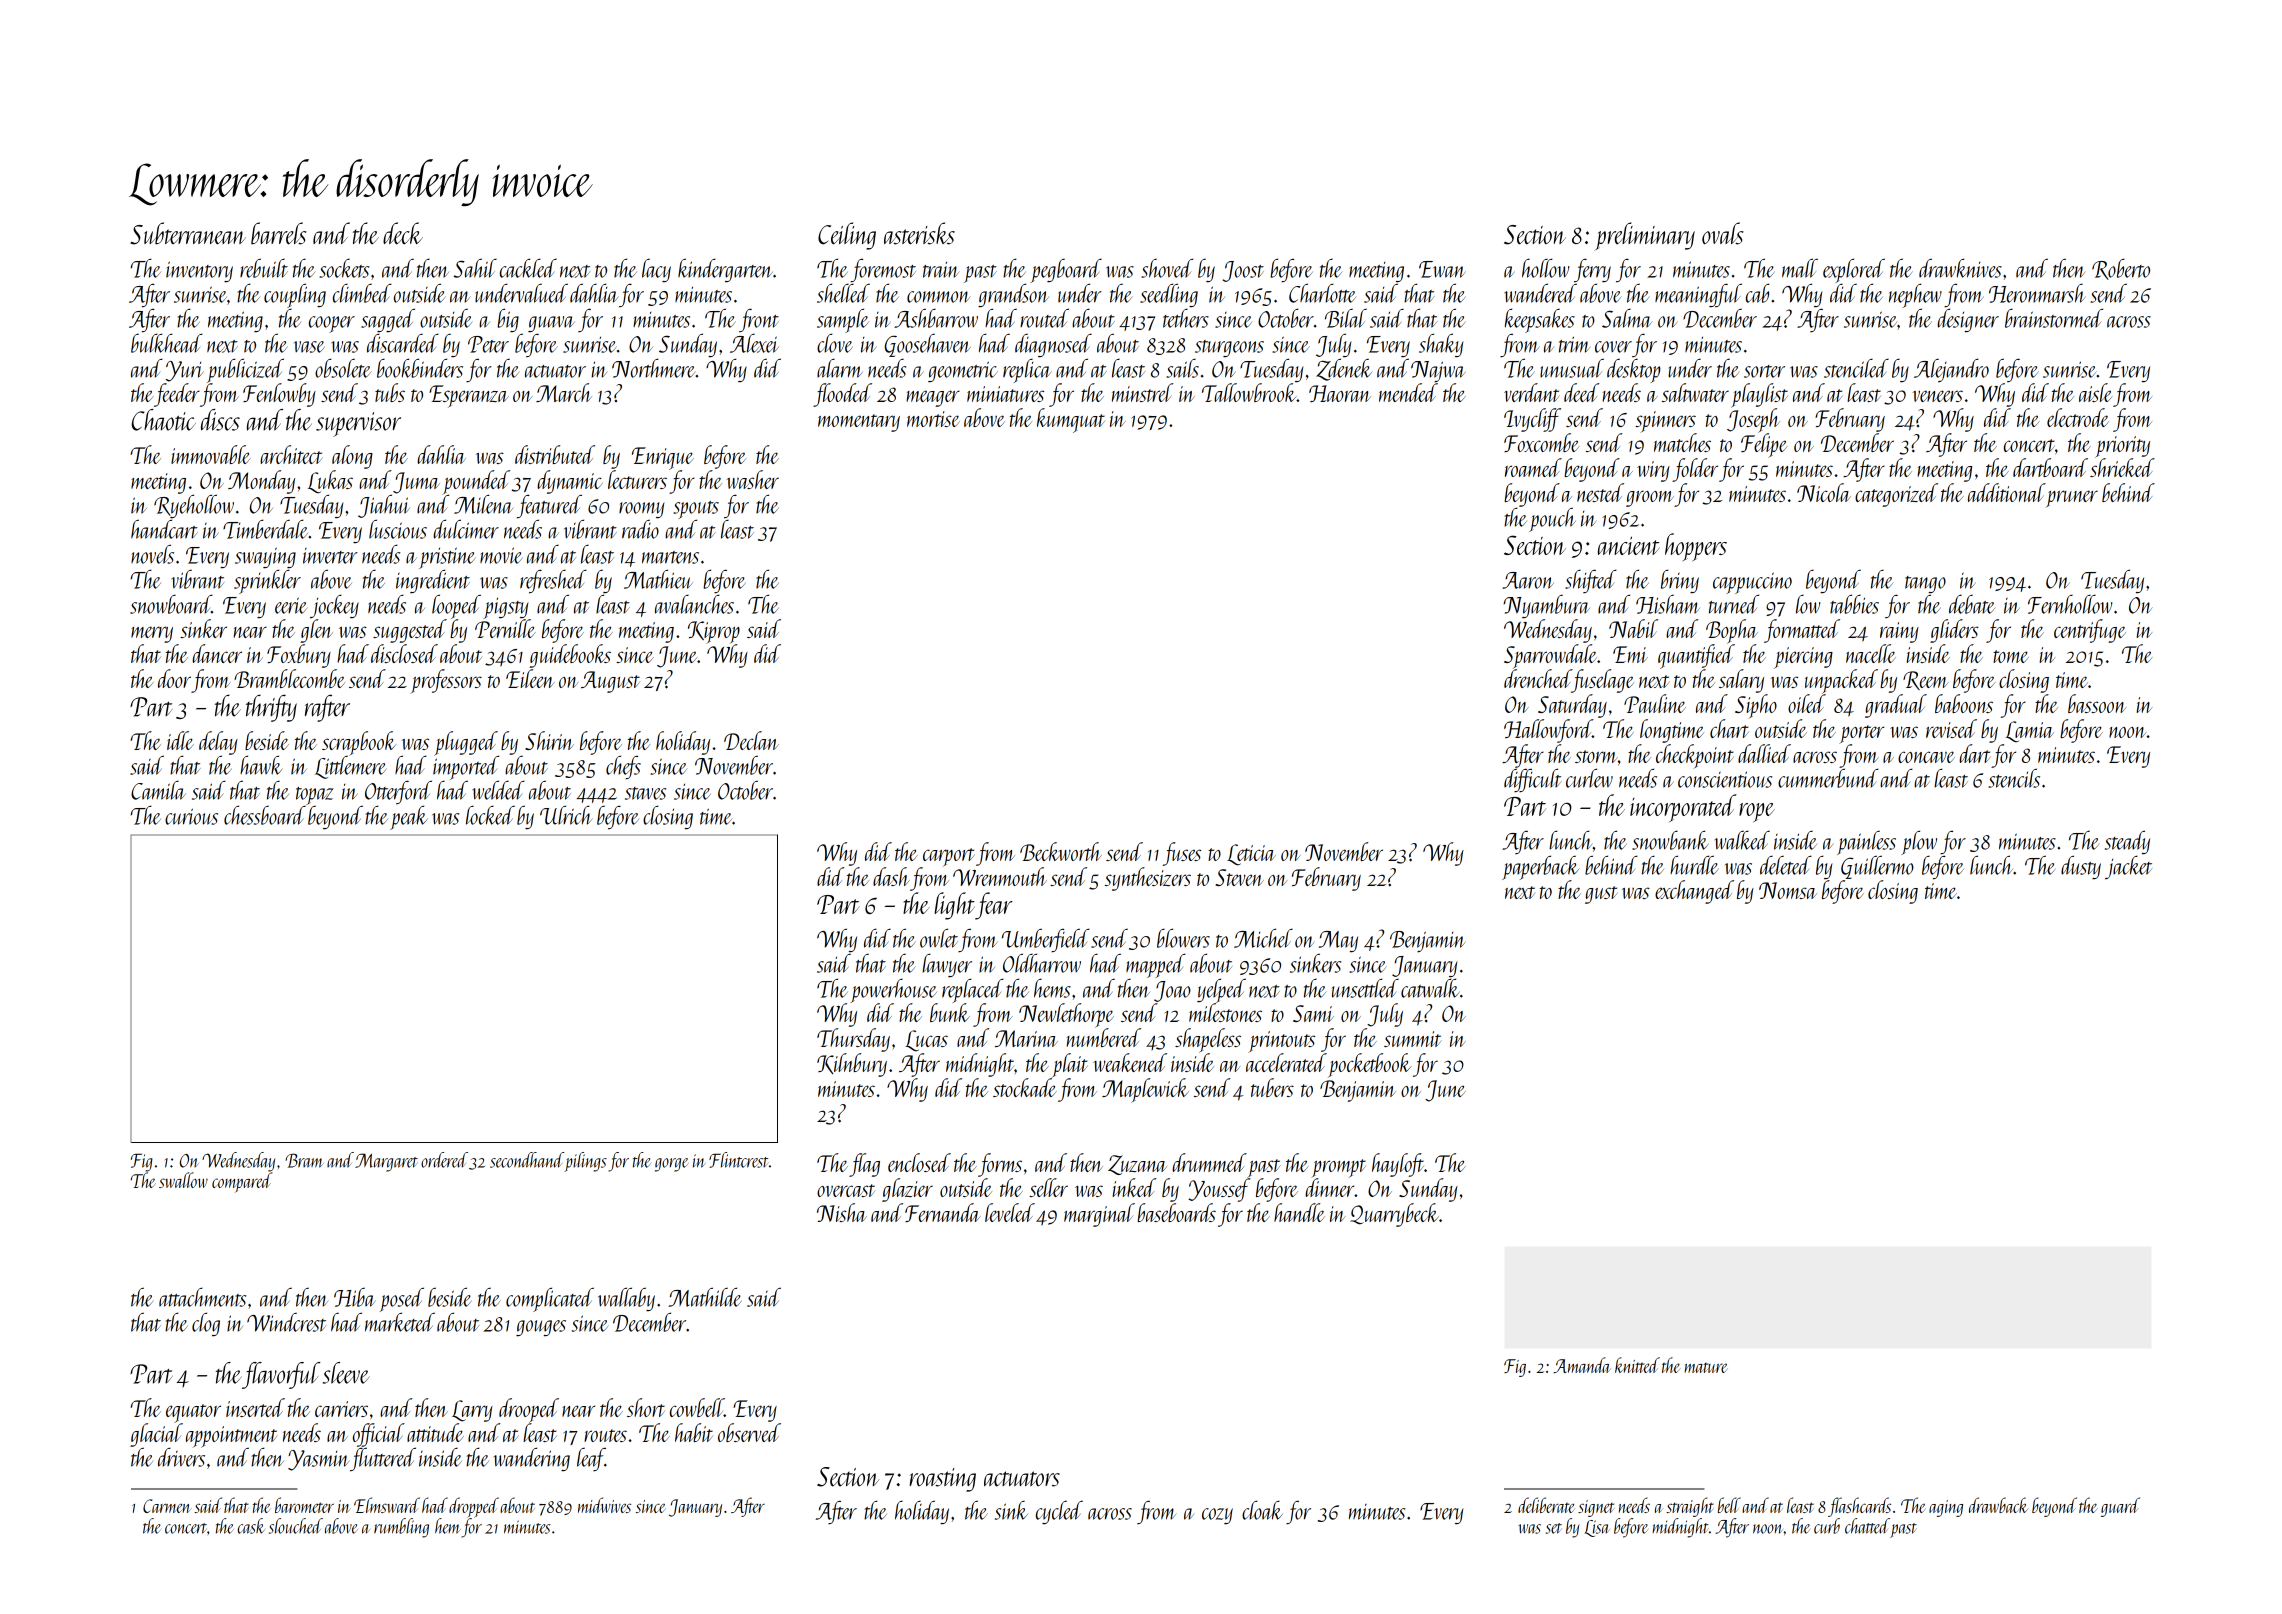 The height and width of the image is (1614, 2282). Describe the element at coordinates (1209, 1162) in the image. I see `drummed` at that location.
